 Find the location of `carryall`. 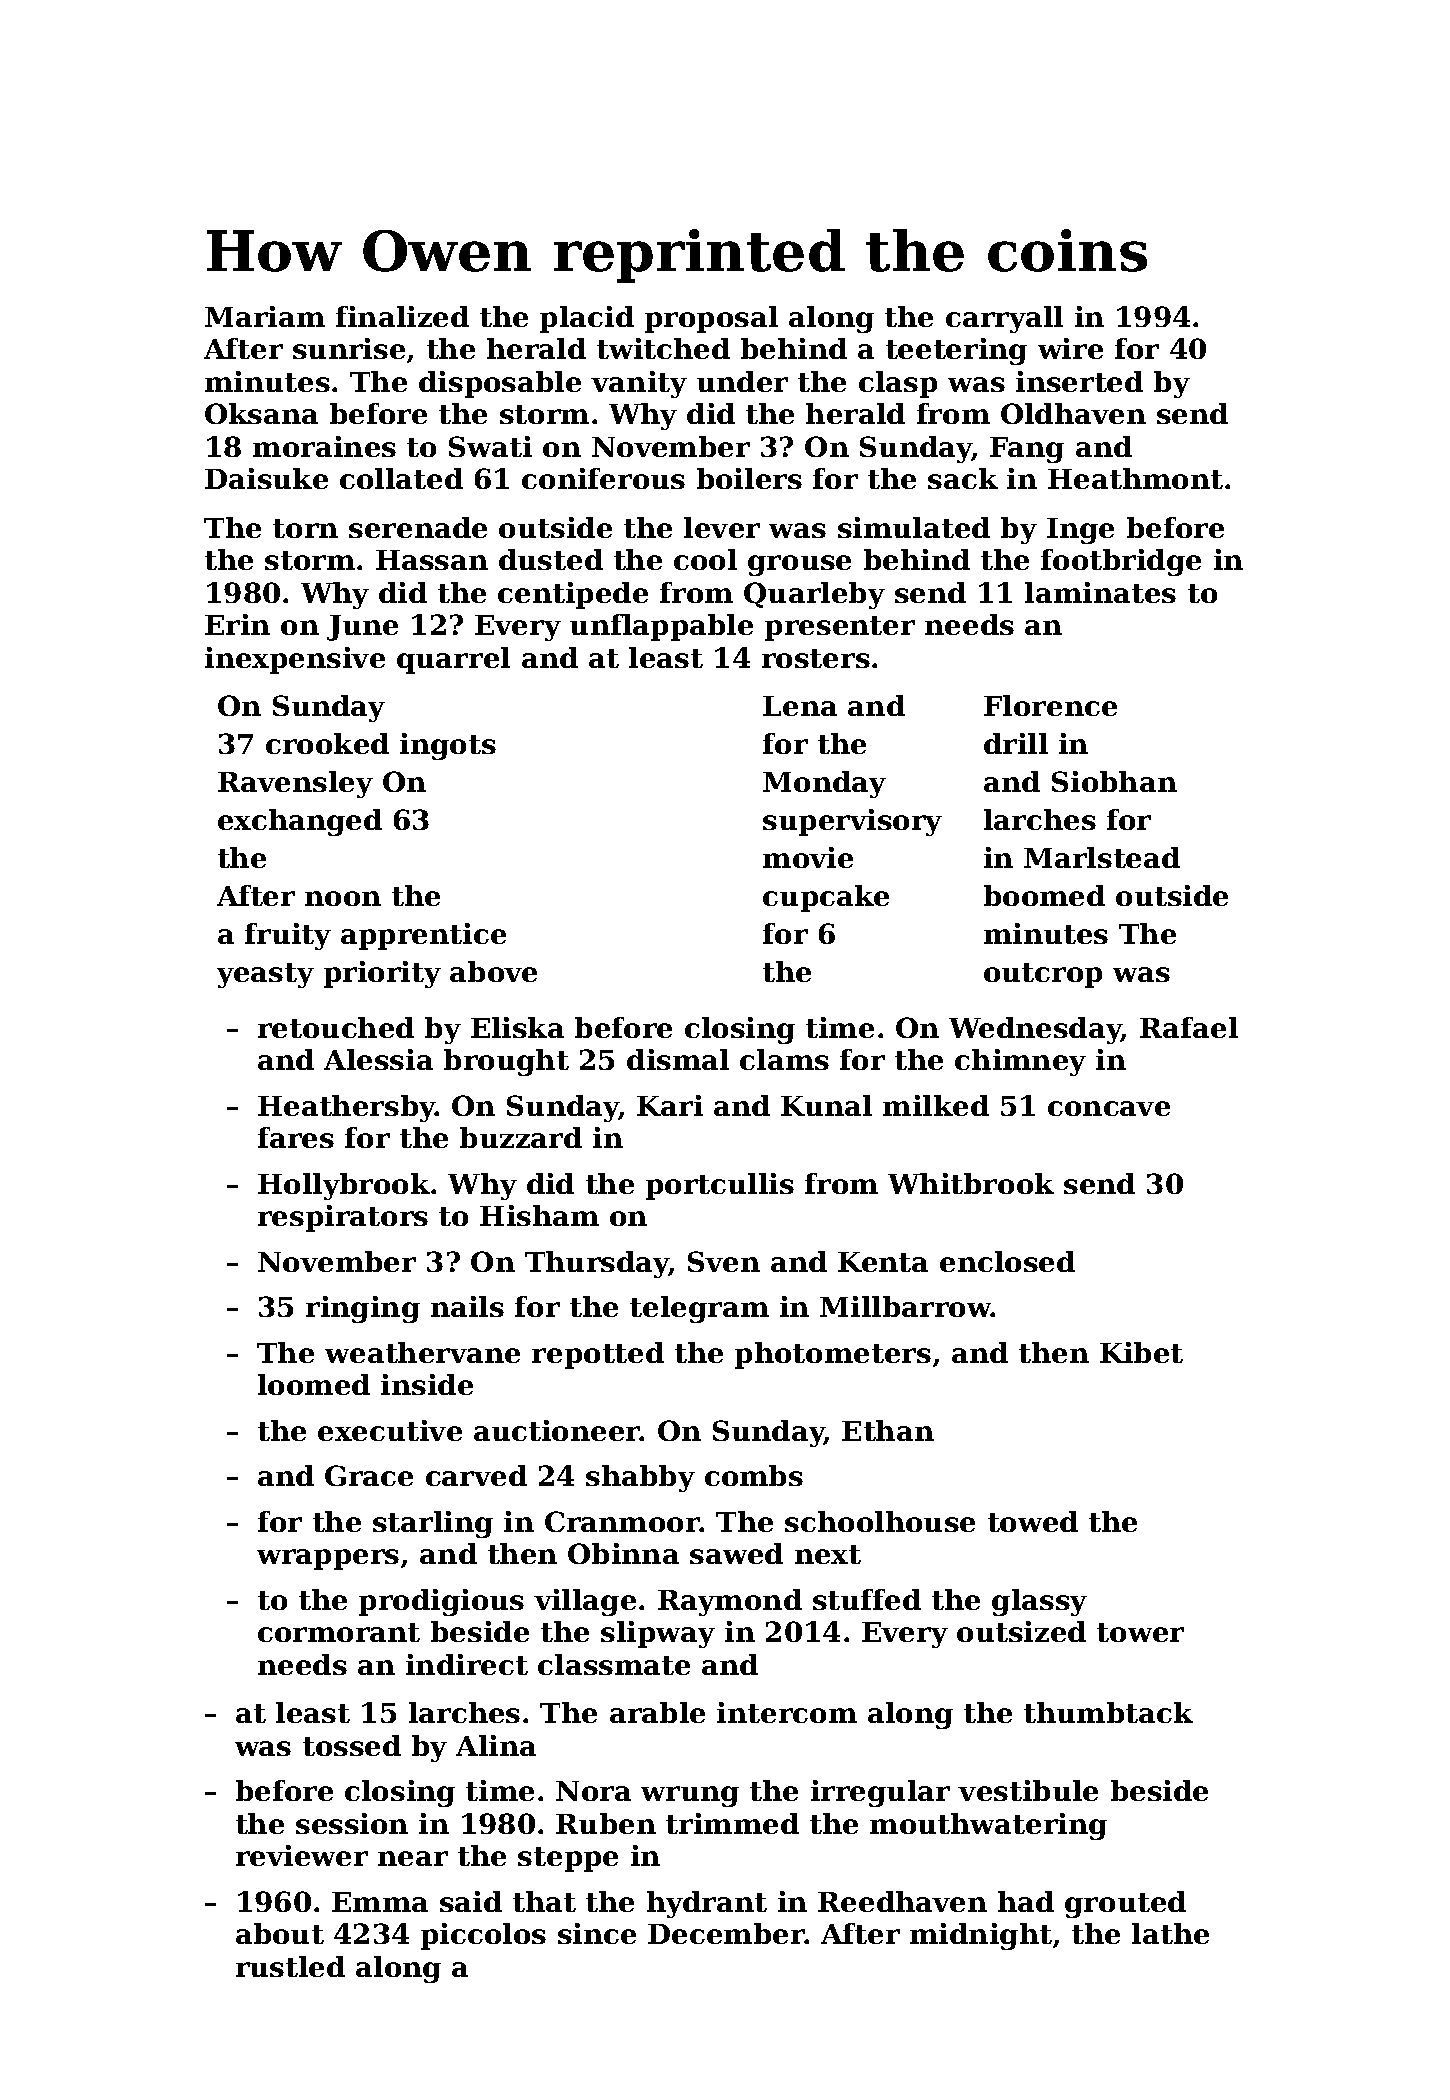

carryall is located at coordinates (1004, 319).
